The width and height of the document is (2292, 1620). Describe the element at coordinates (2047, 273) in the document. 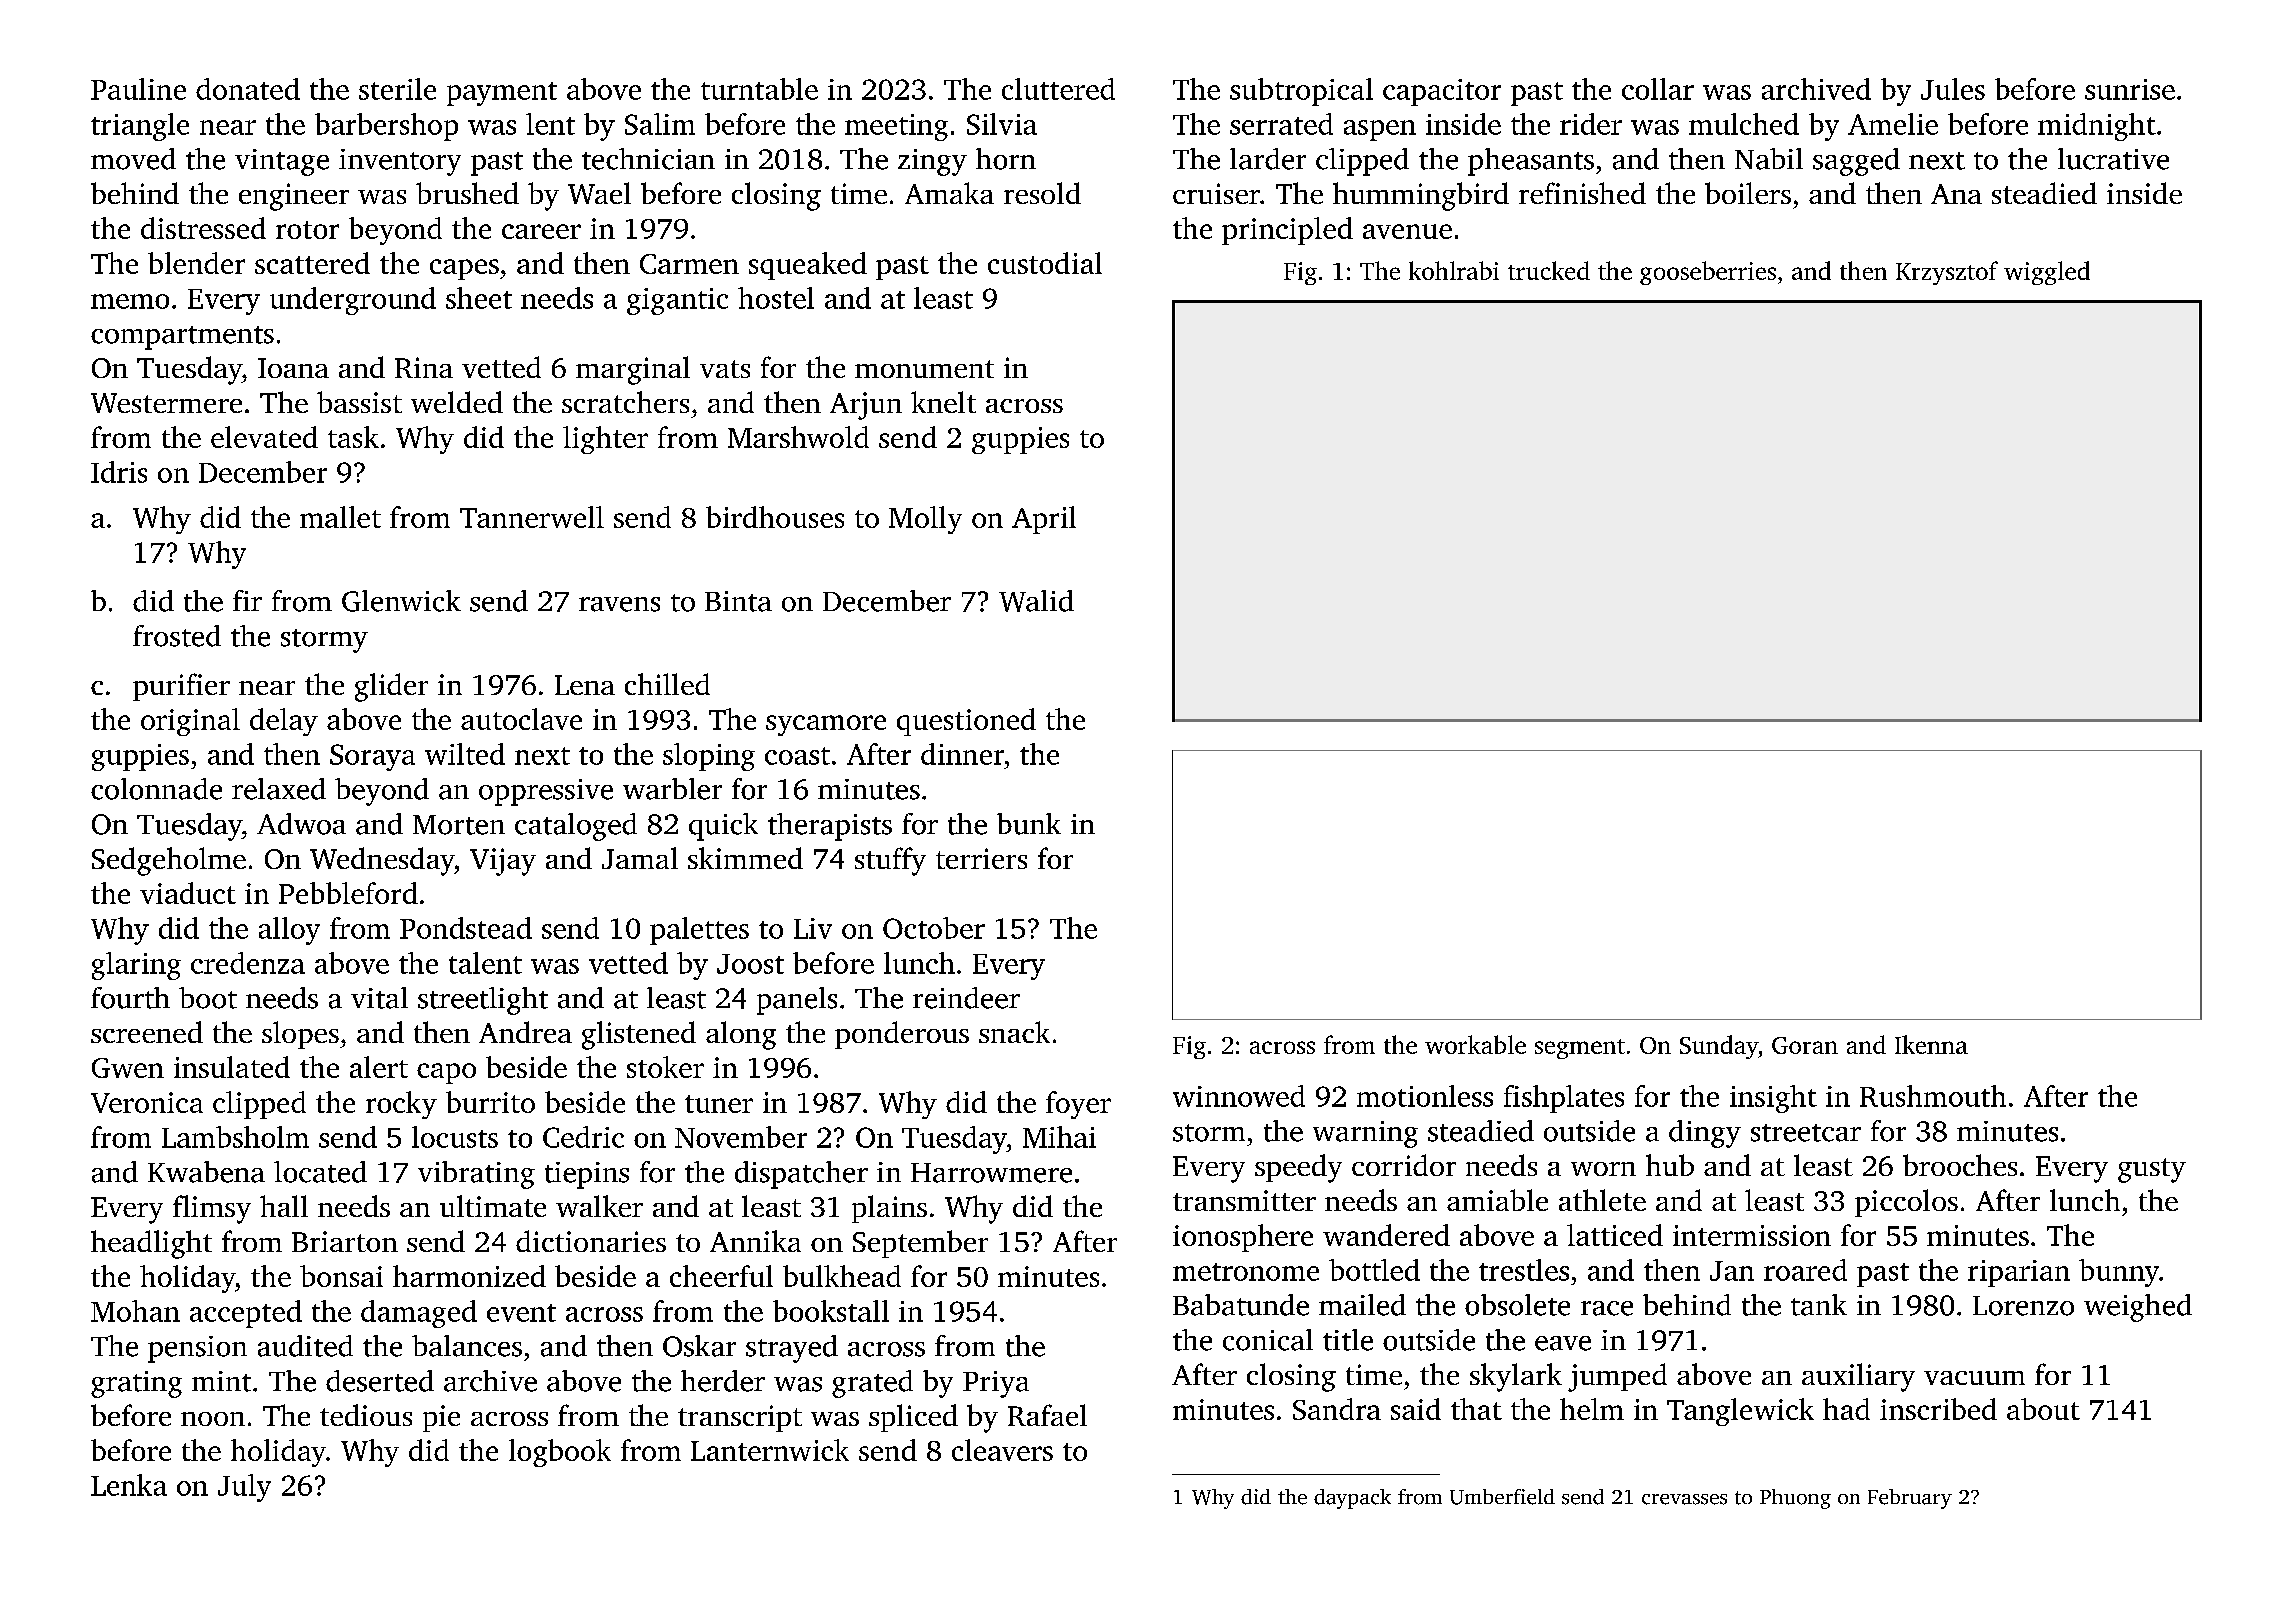

I see `wiggled` at that location.
